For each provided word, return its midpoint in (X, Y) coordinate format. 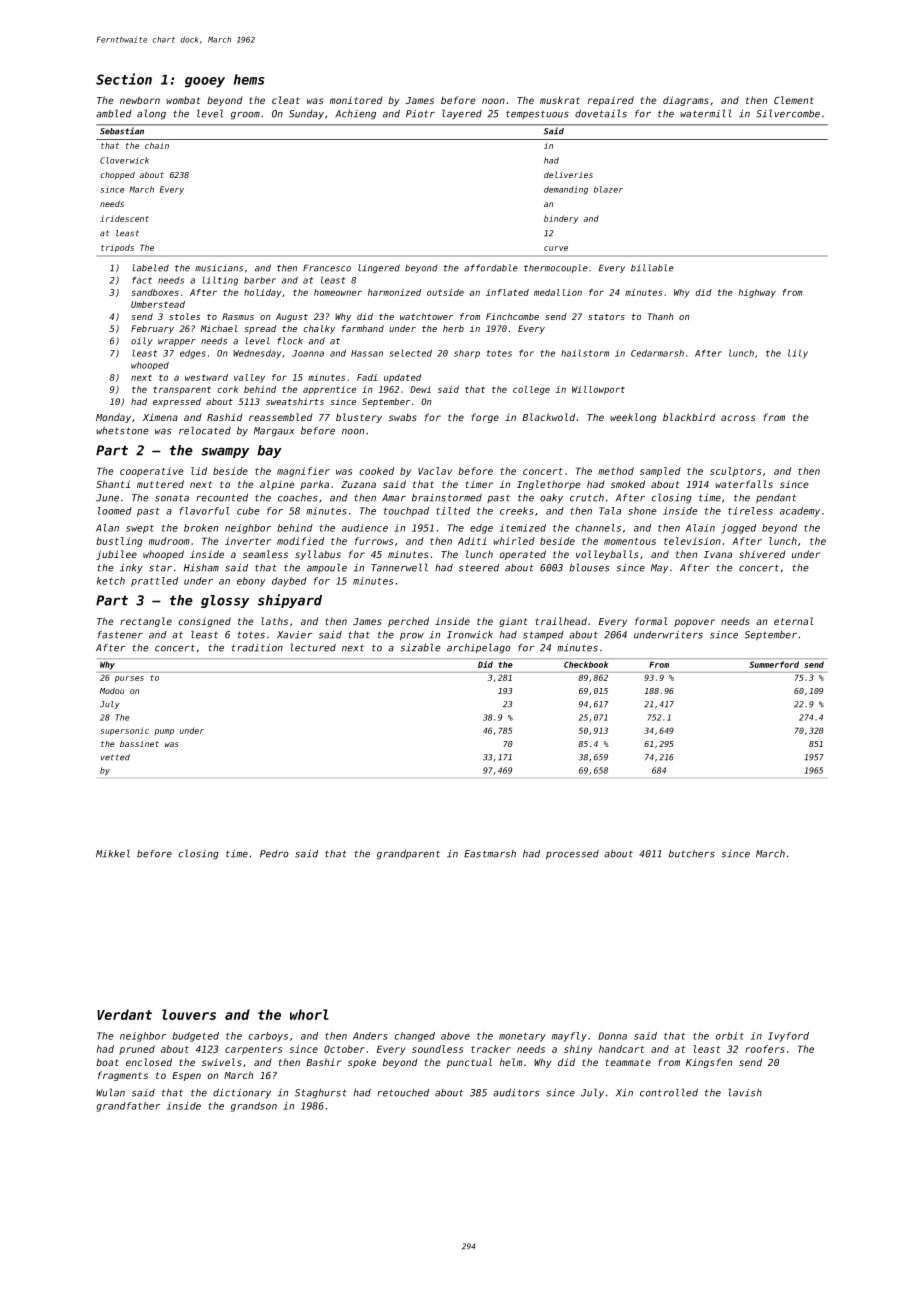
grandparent (408, 854)
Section (124, 79)
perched (408, 622)
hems (249, 79)
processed (572, 855)
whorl (309, 1014)
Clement (794, 100)
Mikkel (113, 853)
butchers (692, 854)
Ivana (718, 554)
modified (300, 541)
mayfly (569, 1037)
